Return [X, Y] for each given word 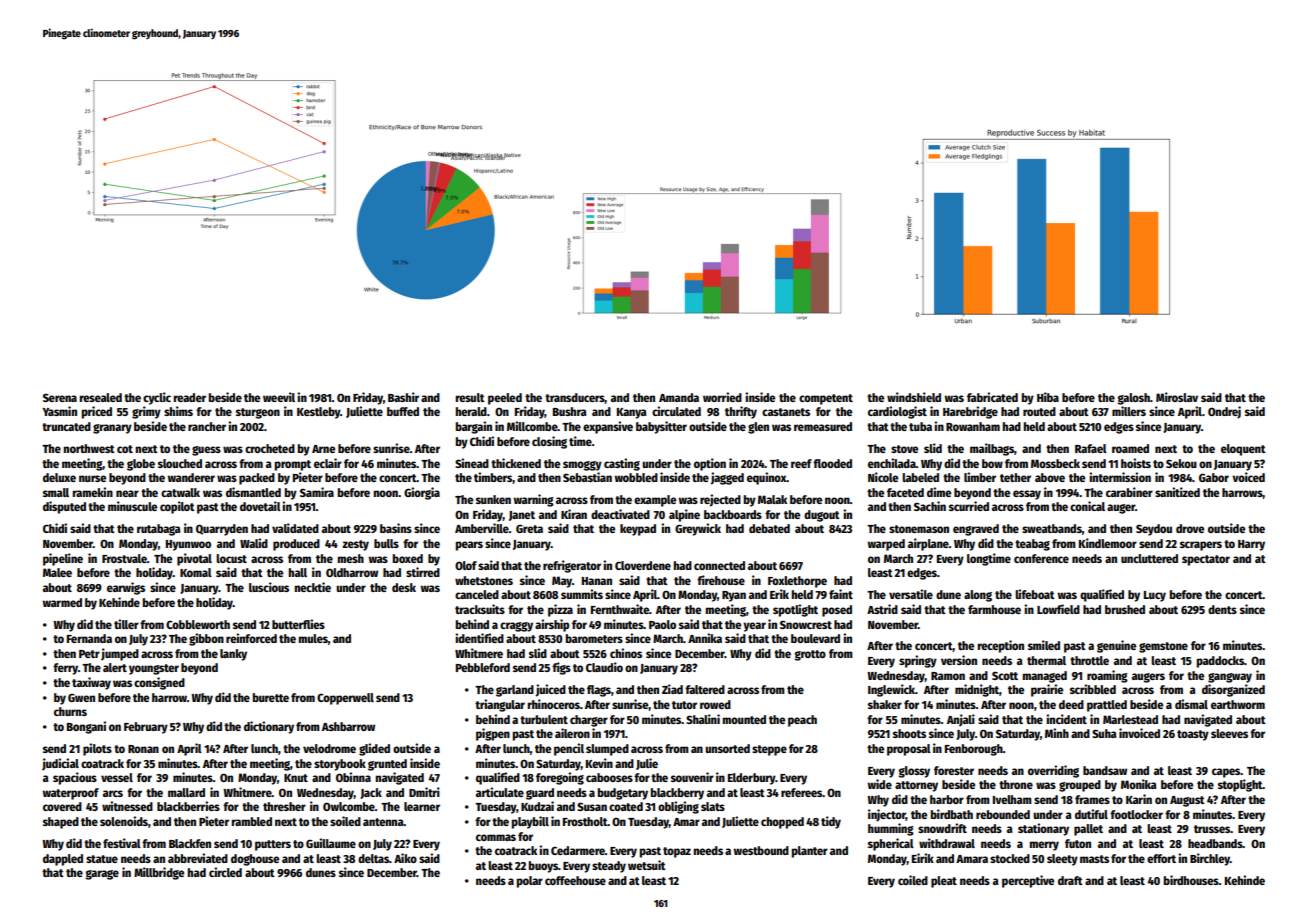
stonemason [919, 529]
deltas [373, 858]
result [470, 397]
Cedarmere [578, 850]
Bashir [403, 397]
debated [769, 528]
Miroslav [1177, 397]
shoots [909, 733]
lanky [233, 655]
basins [396, 528]
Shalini [703, 719]
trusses [1212, 829]
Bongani [86, 727]
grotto [810, 655]
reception [1000, 646]
